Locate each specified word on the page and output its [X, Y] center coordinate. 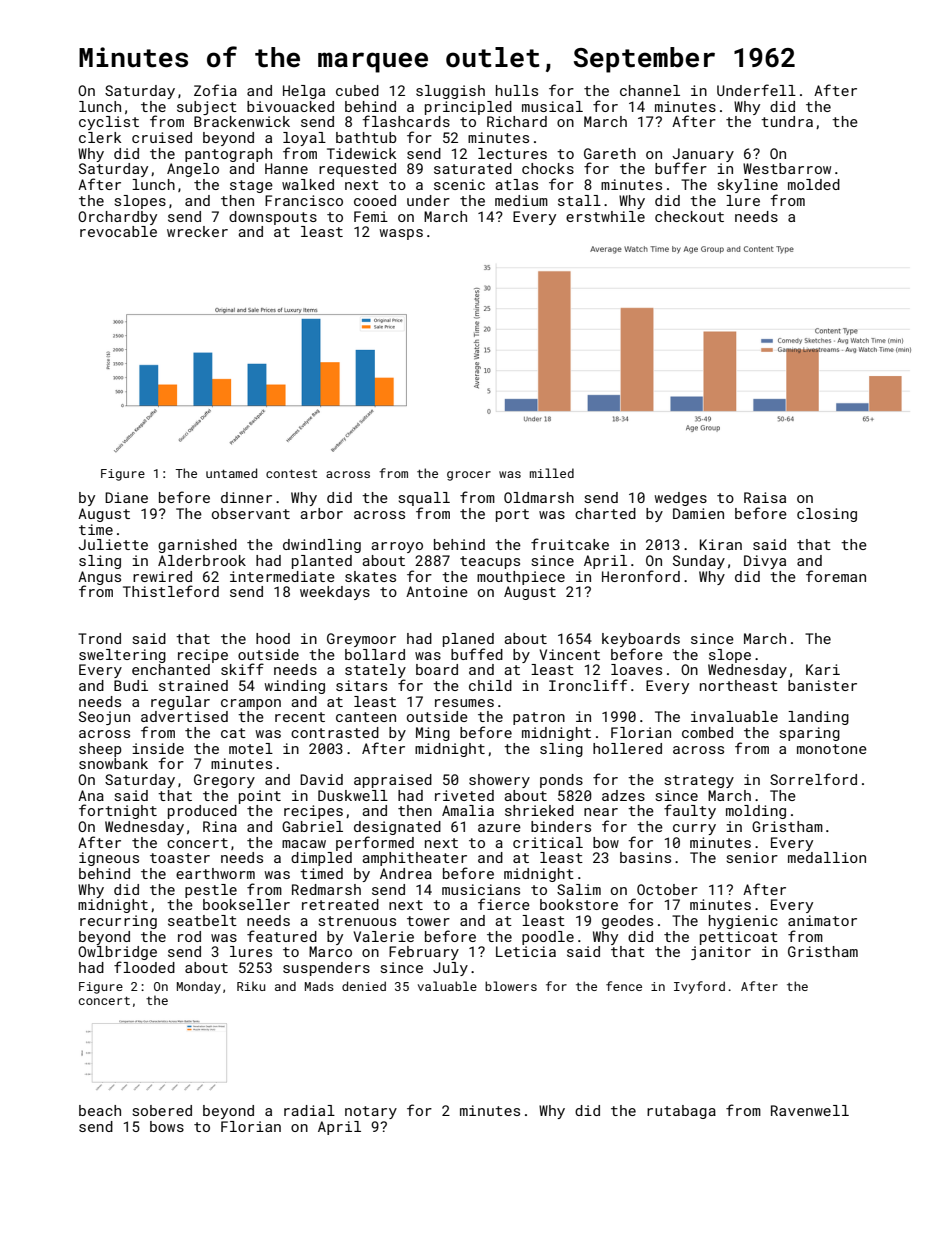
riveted [464, 795]
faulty [690, 811]
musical [552, 106]
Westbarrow [787, 168]
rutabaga [681, 1112]
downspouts [273, 218]
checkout [689, 216]
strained [193, 685]
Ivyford [699, 987]
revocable [118, 231]
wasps [401, 234]
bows [167, 1126]
